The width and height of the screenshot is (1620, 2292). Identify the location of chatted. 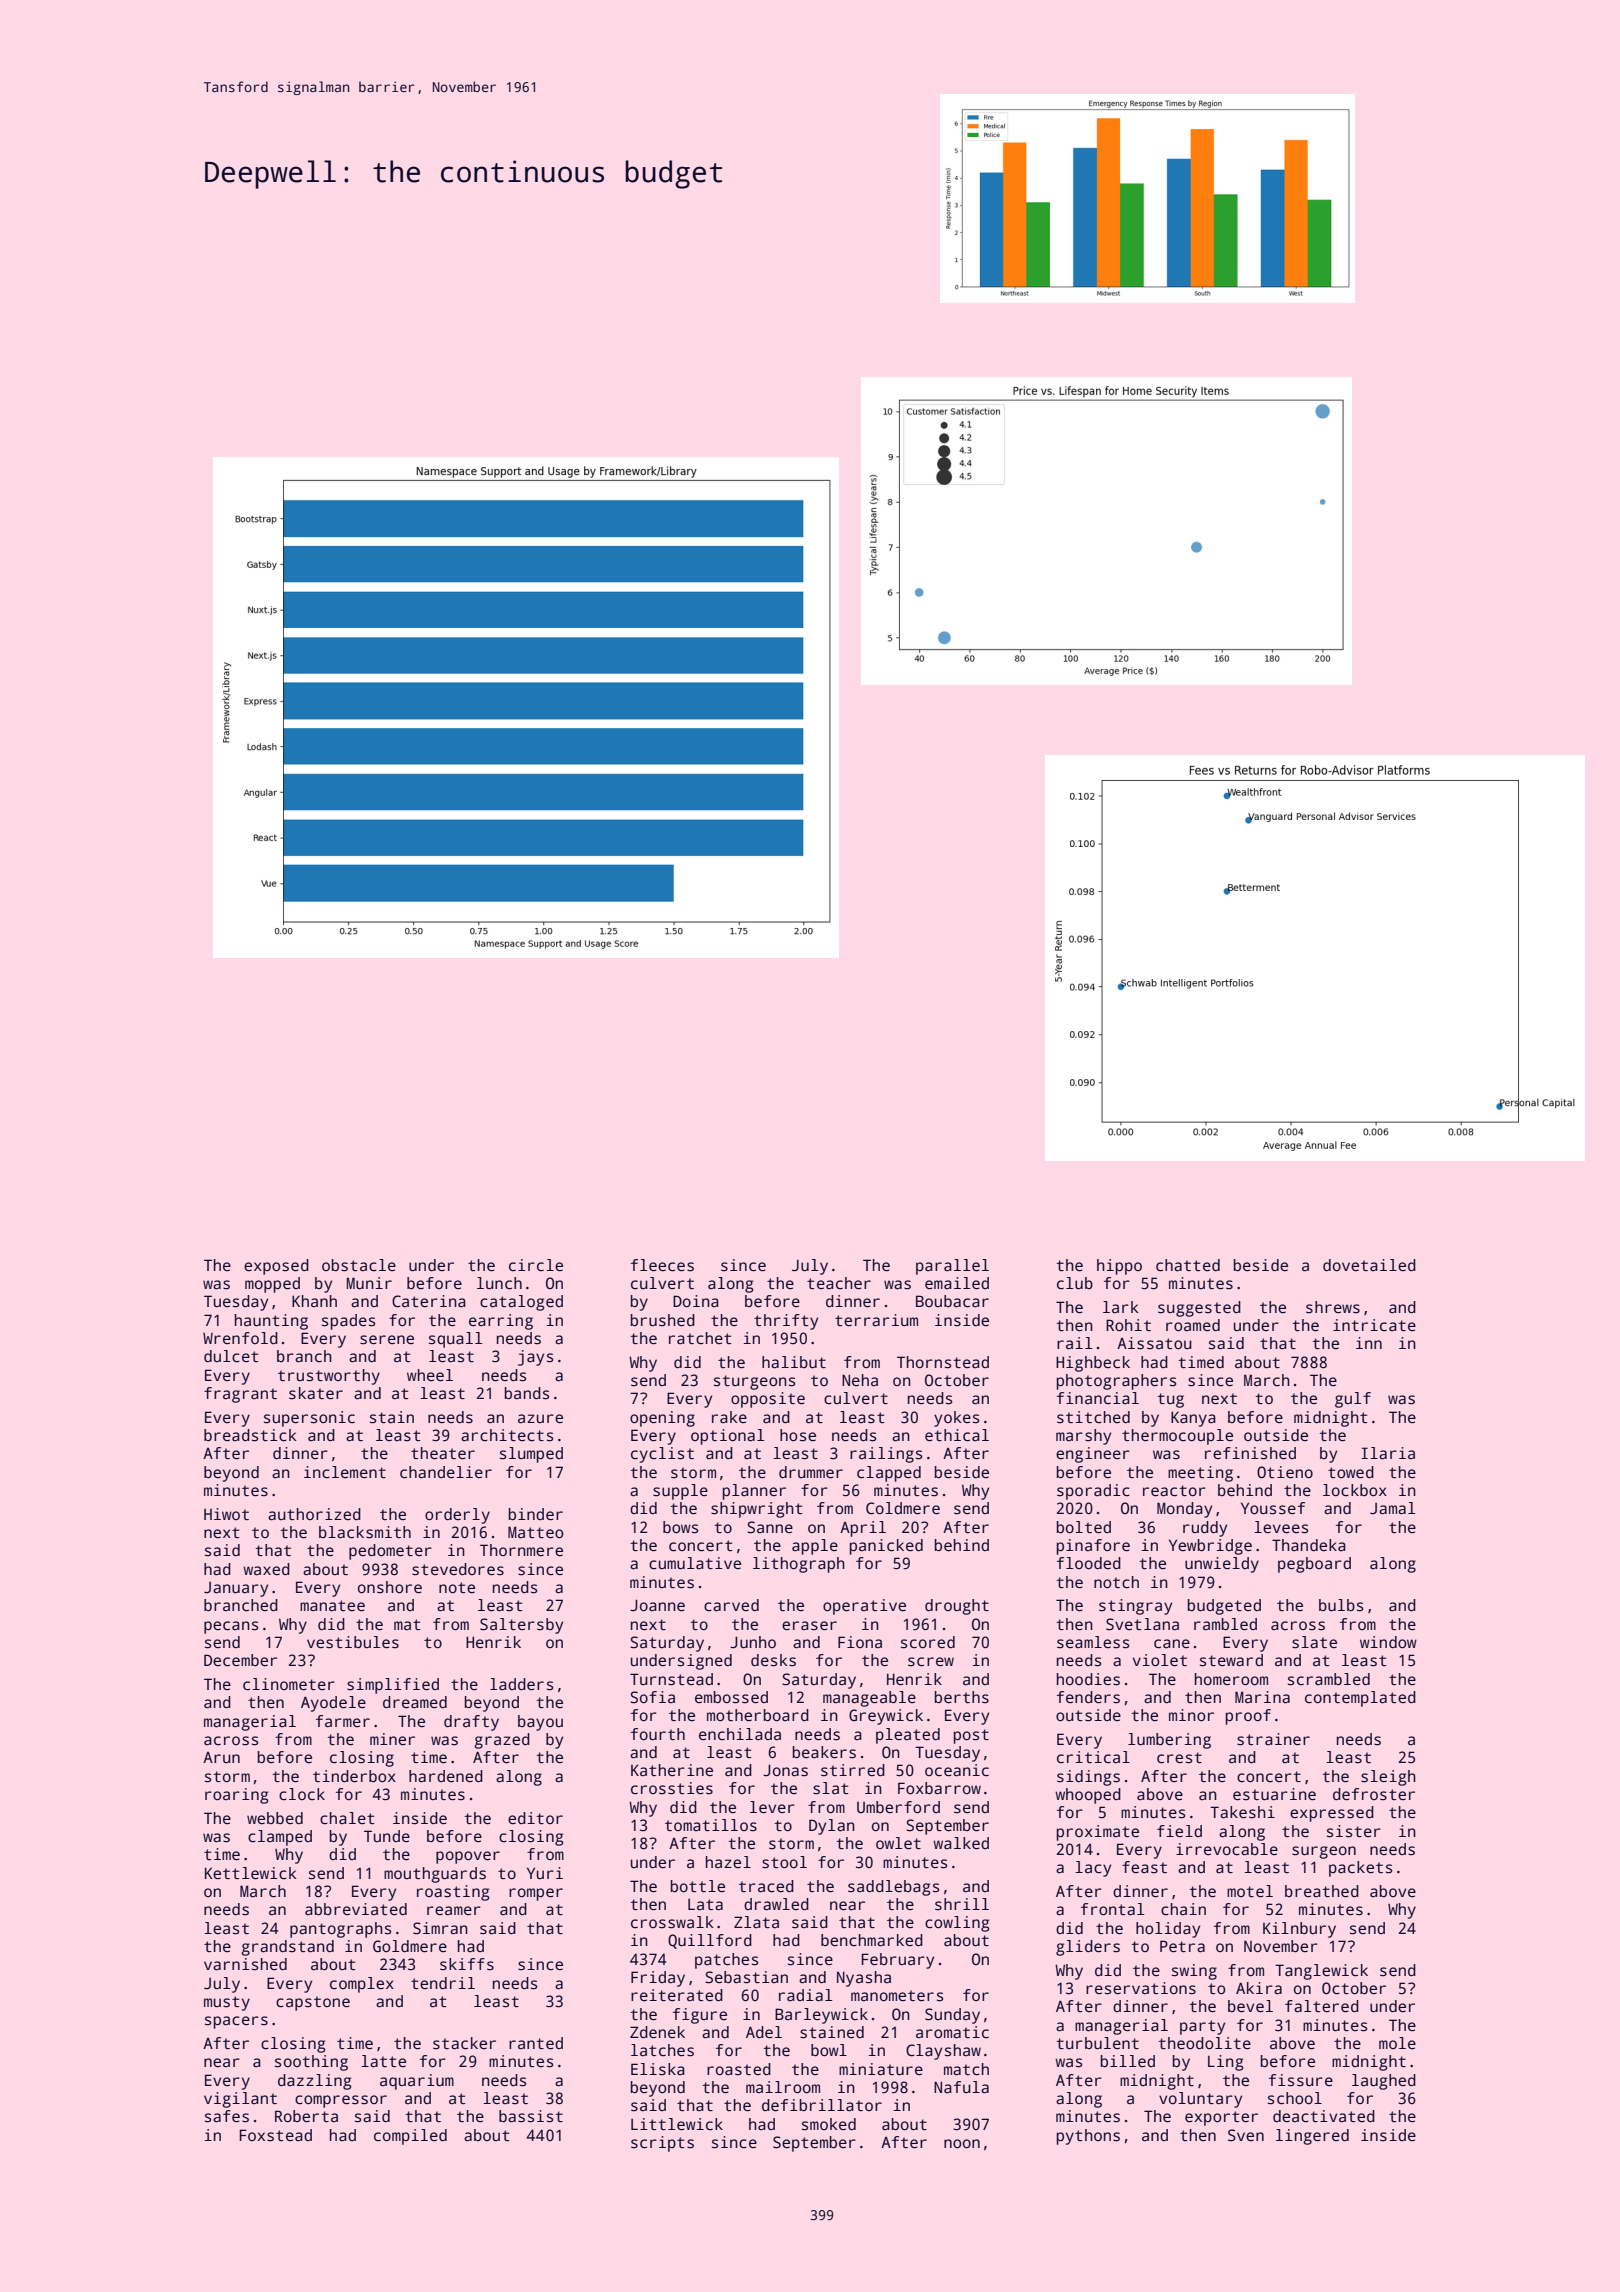
(1188, 1265).
